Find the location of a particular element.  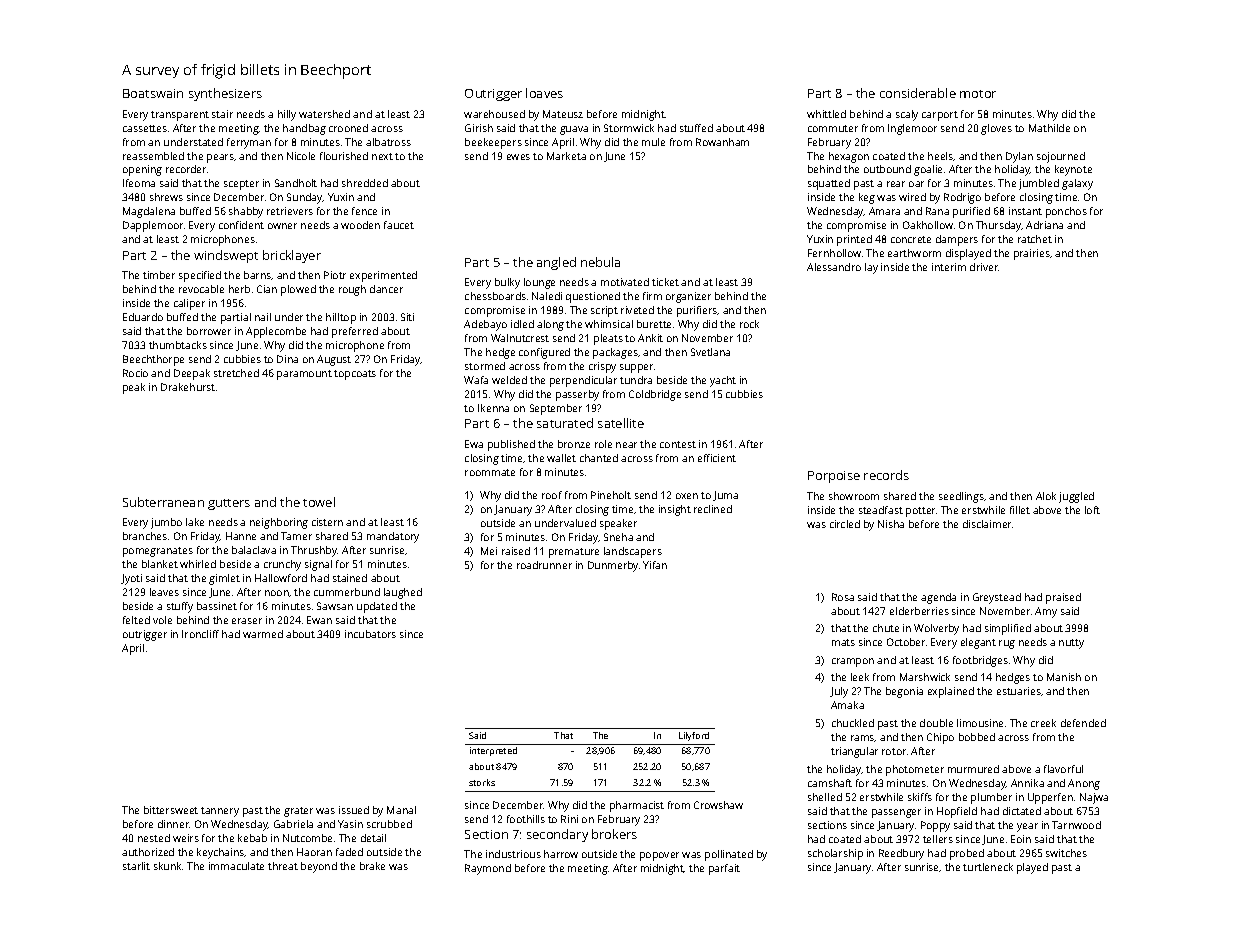

Manish is located at coordinates (1064, 677).
